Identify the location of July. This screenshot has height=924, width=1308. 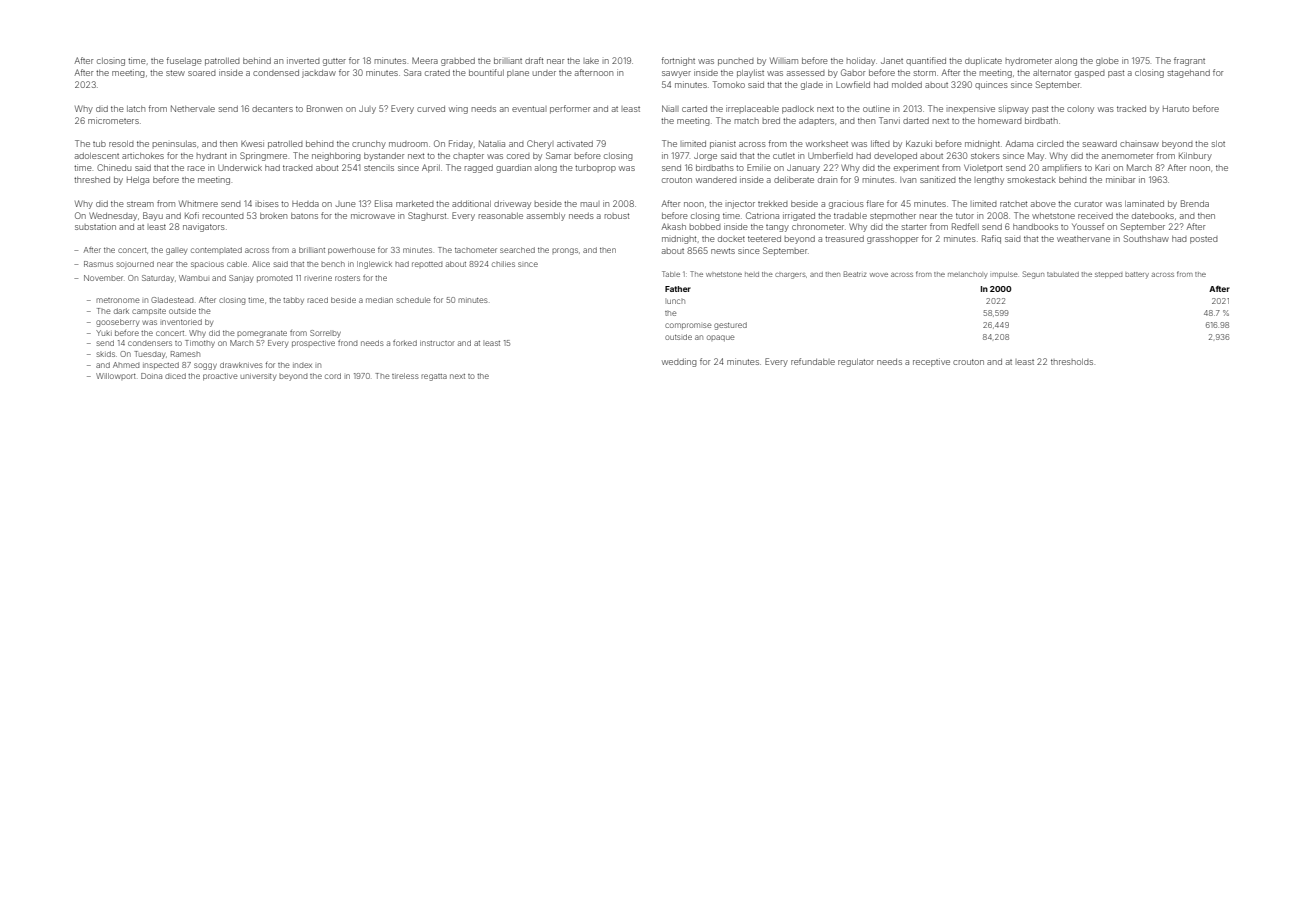
(367, 110).
